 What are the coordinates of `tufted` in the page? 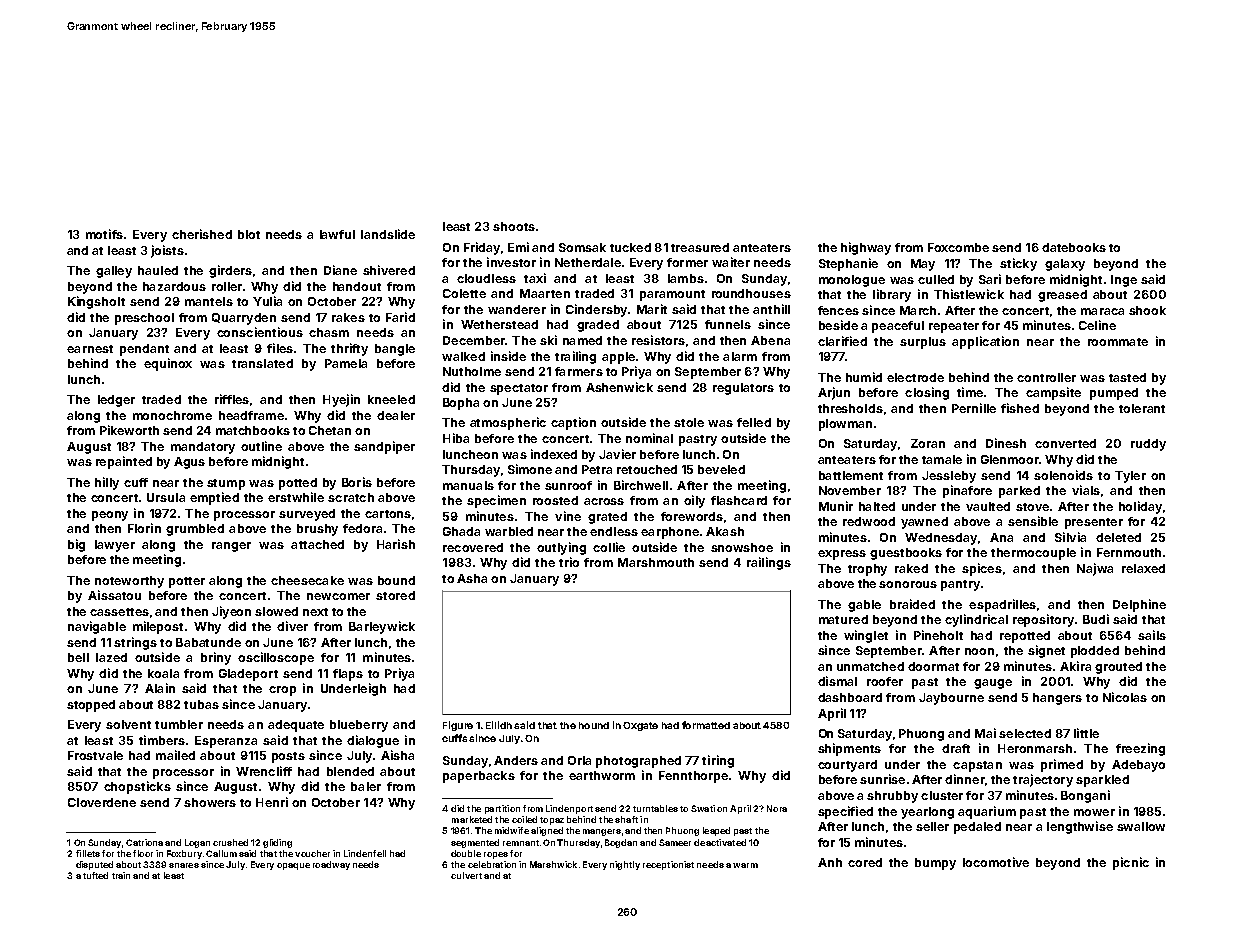 It's located at (95, 875).
